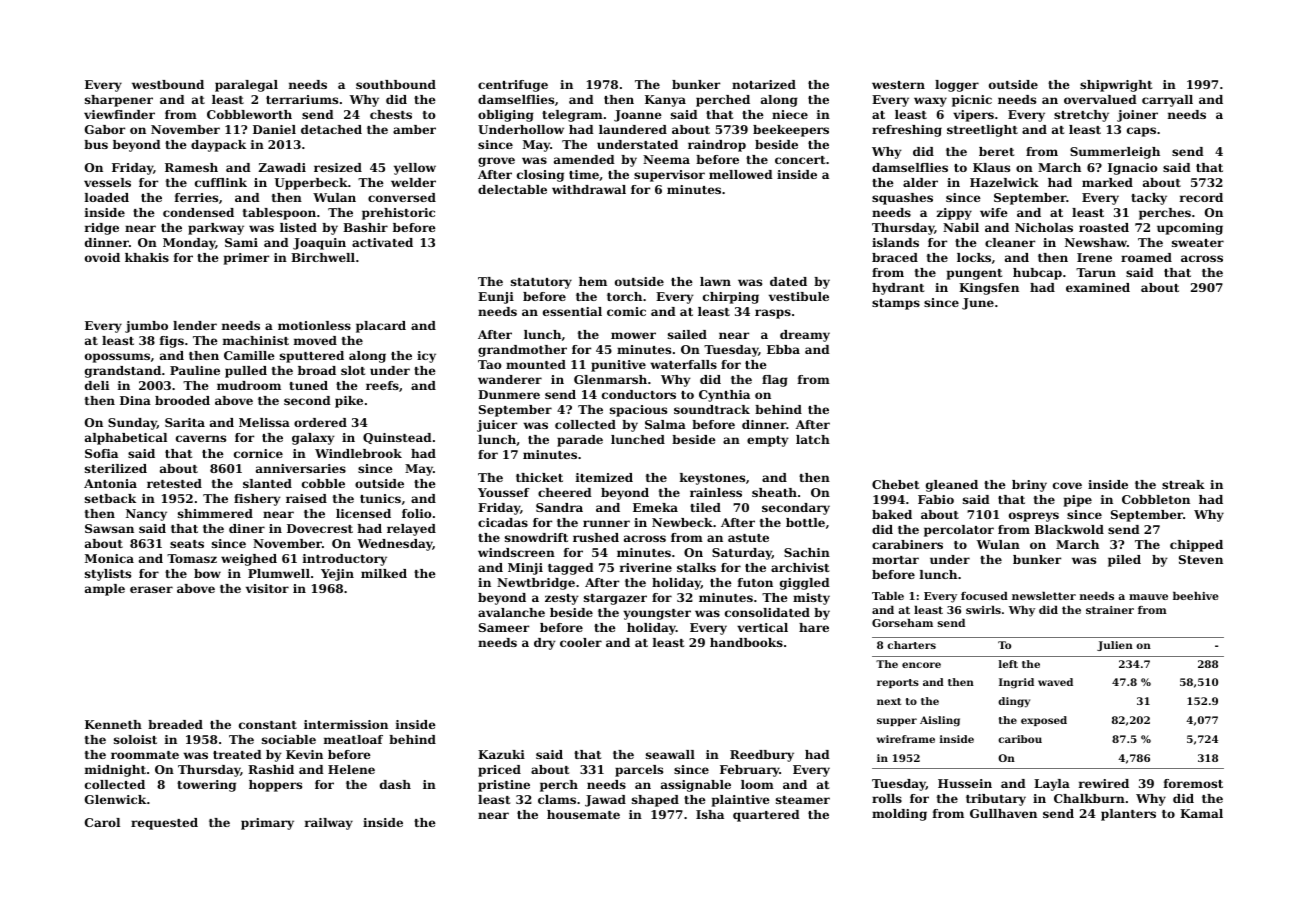 The width and height of the page is (1308, 924). I want to click on Layla, so click(1052, 785).
